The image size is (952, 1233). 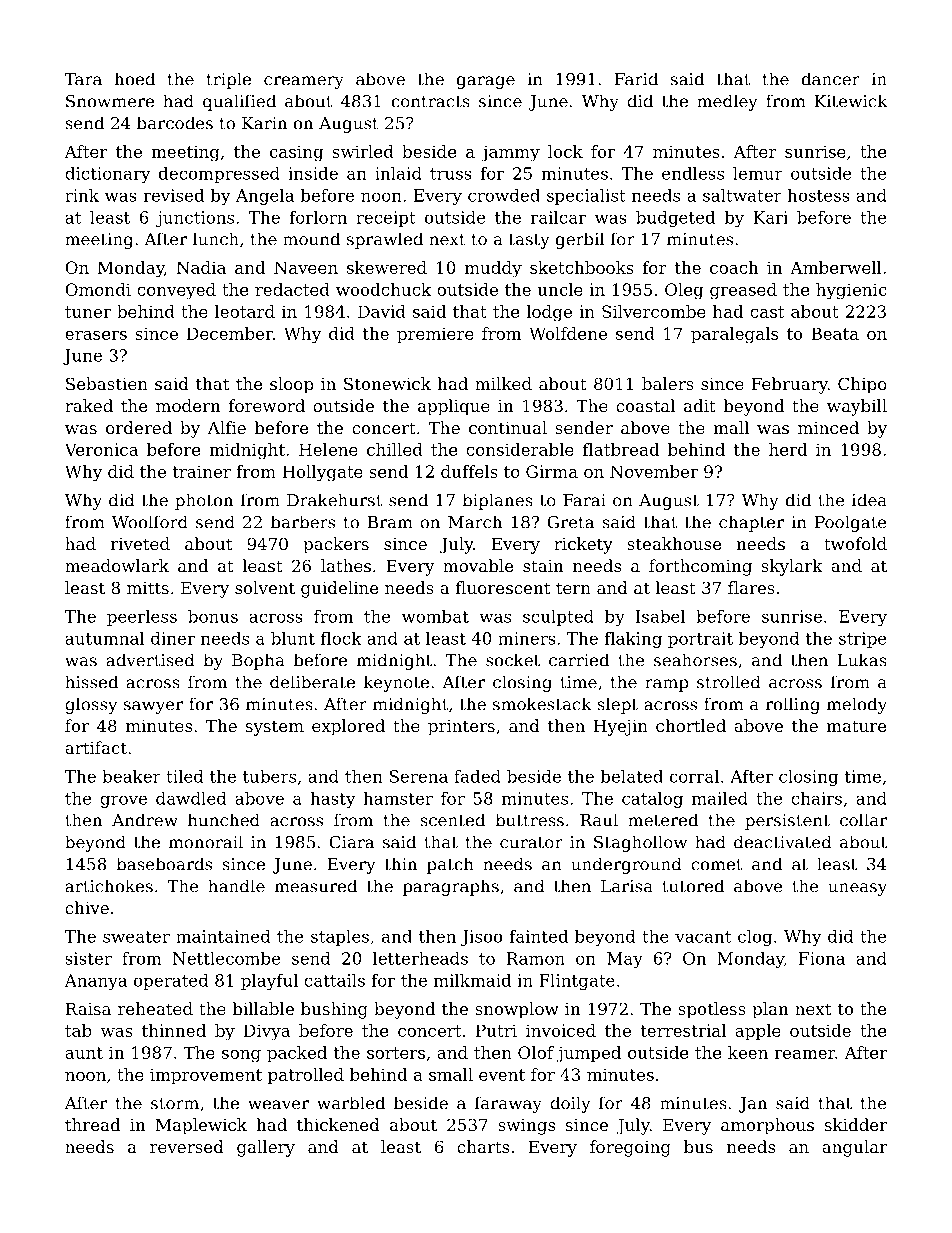 I want to click on triple, so click(x=229, y=80).
